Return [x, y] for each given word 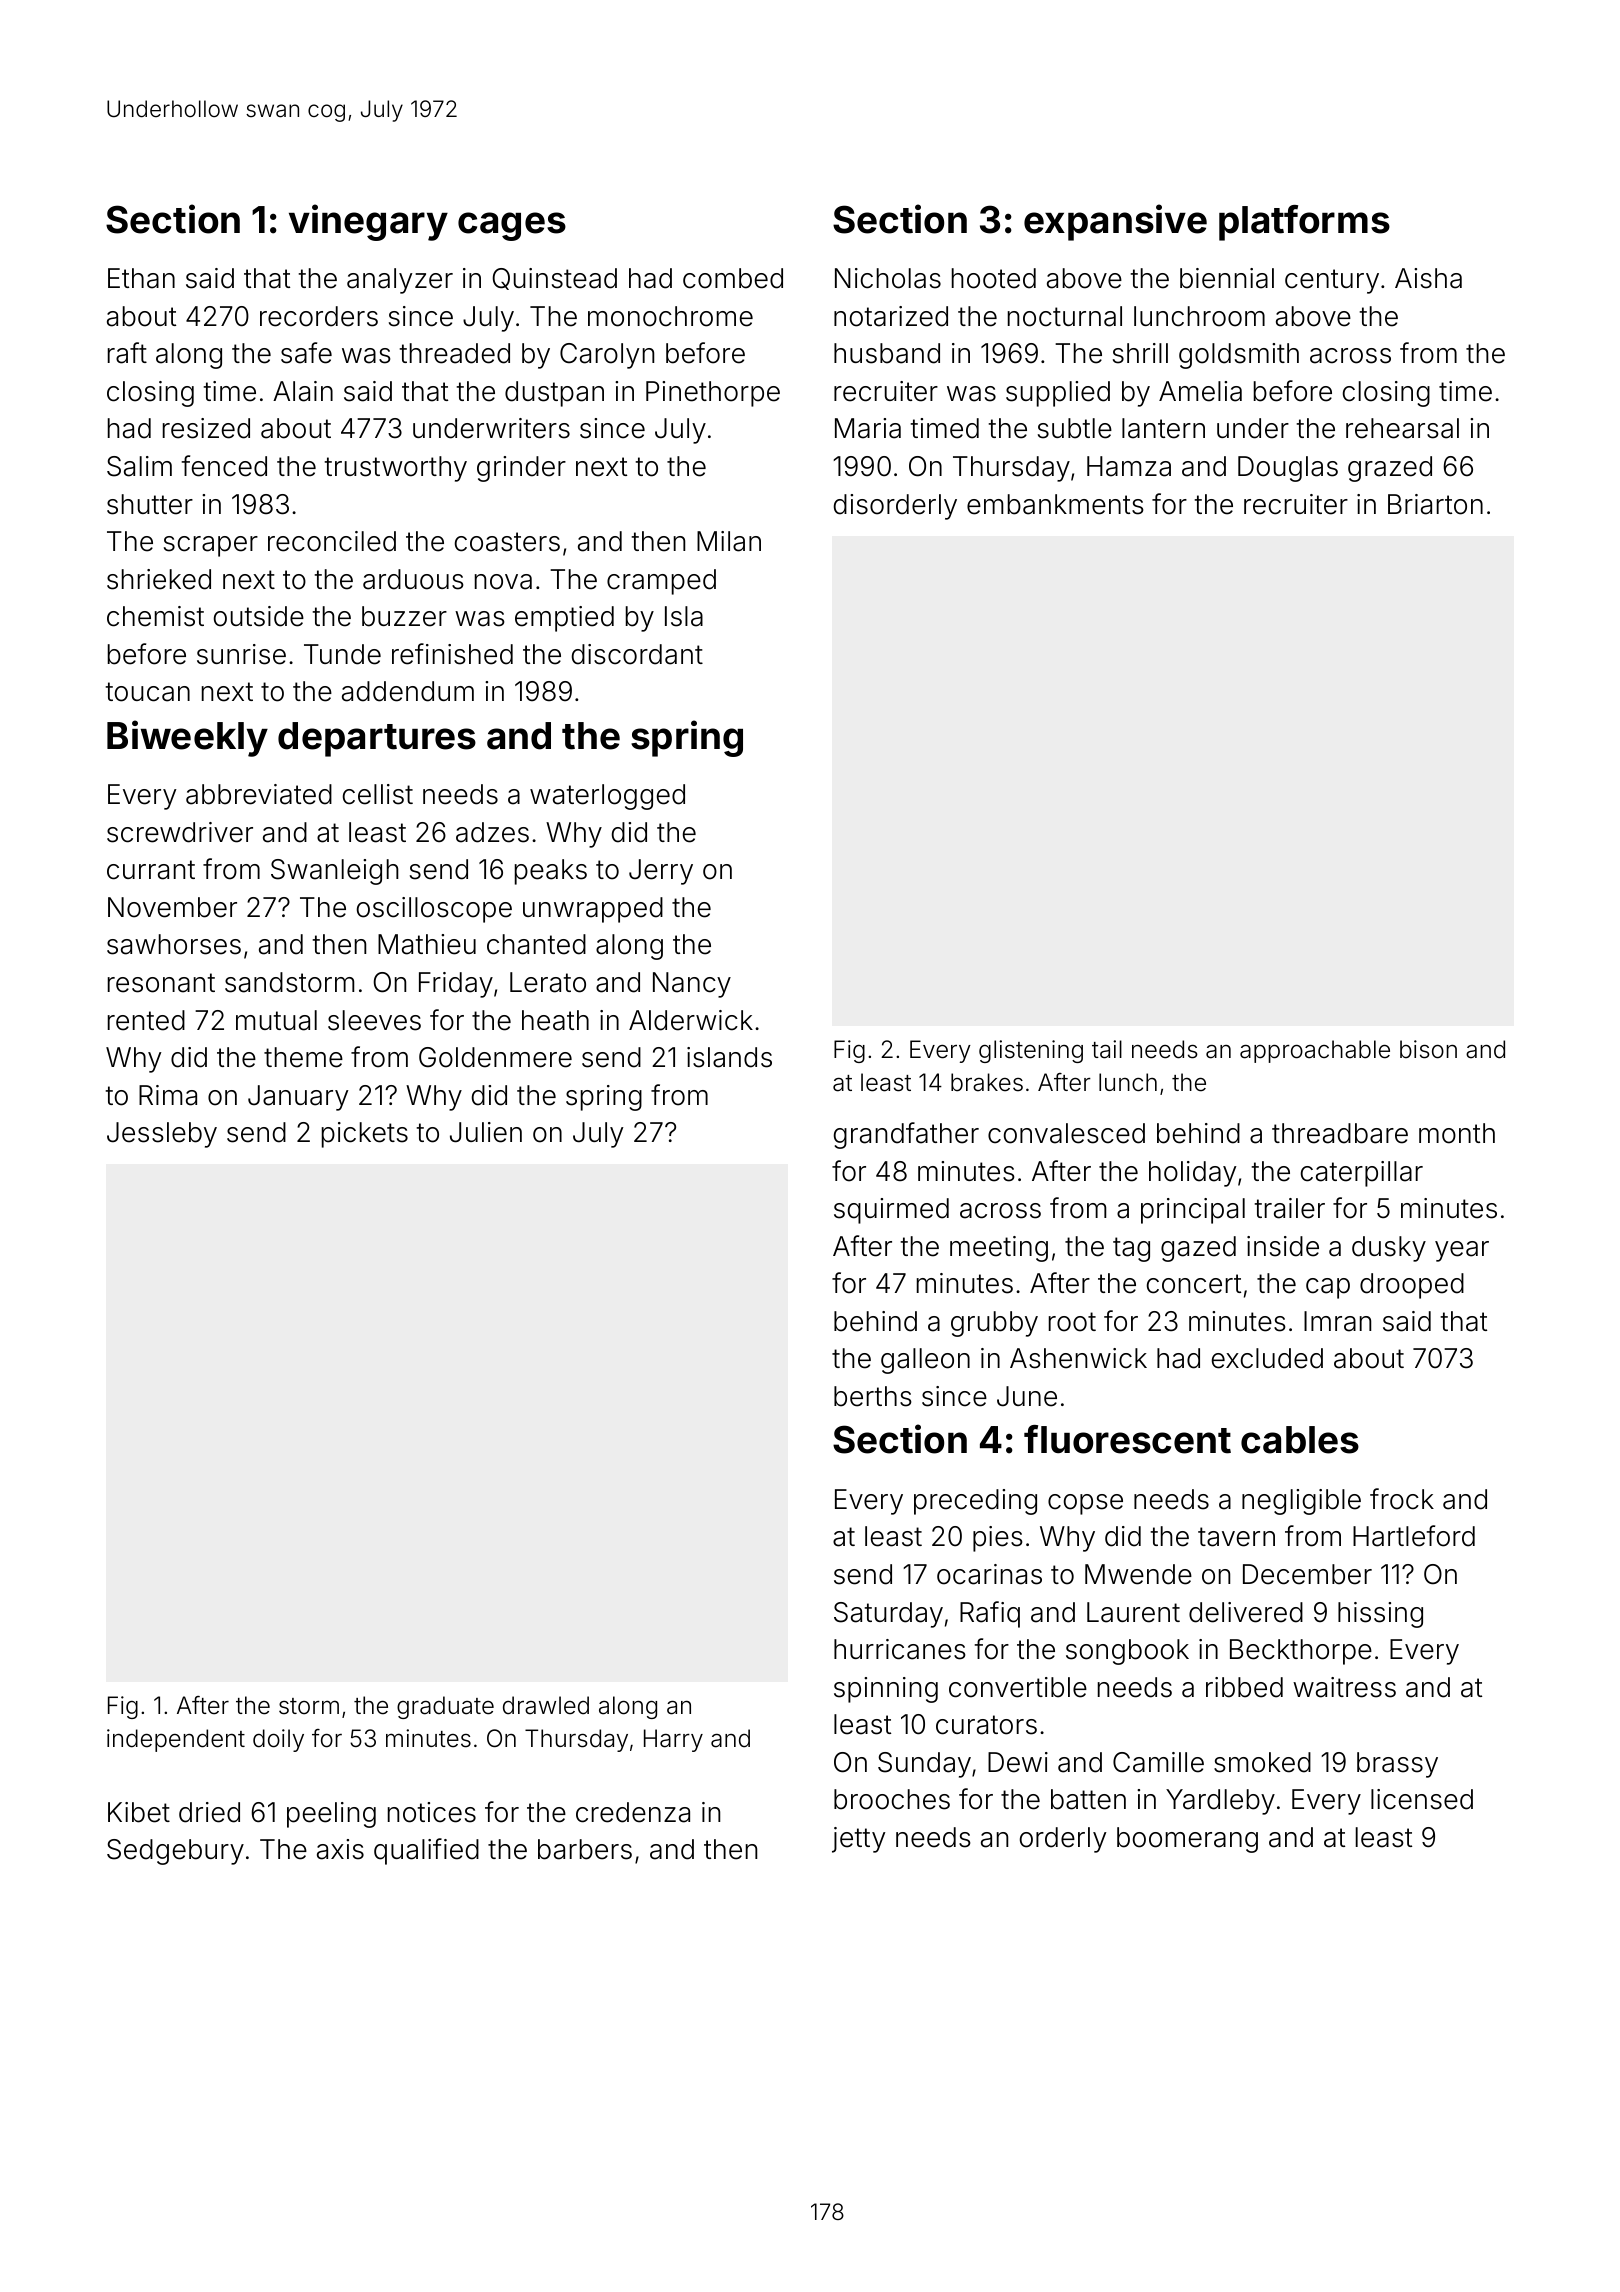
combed [733, 278]
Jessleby [162, 1135]
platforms [1304, 223]
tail [1107, 1049]
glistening [1031, 1051]
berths [873, 1396]
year [1462, 1251]
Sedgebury [175, 1852]
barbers [585, 1849]
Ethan [141, 278]
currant [151, 870]
